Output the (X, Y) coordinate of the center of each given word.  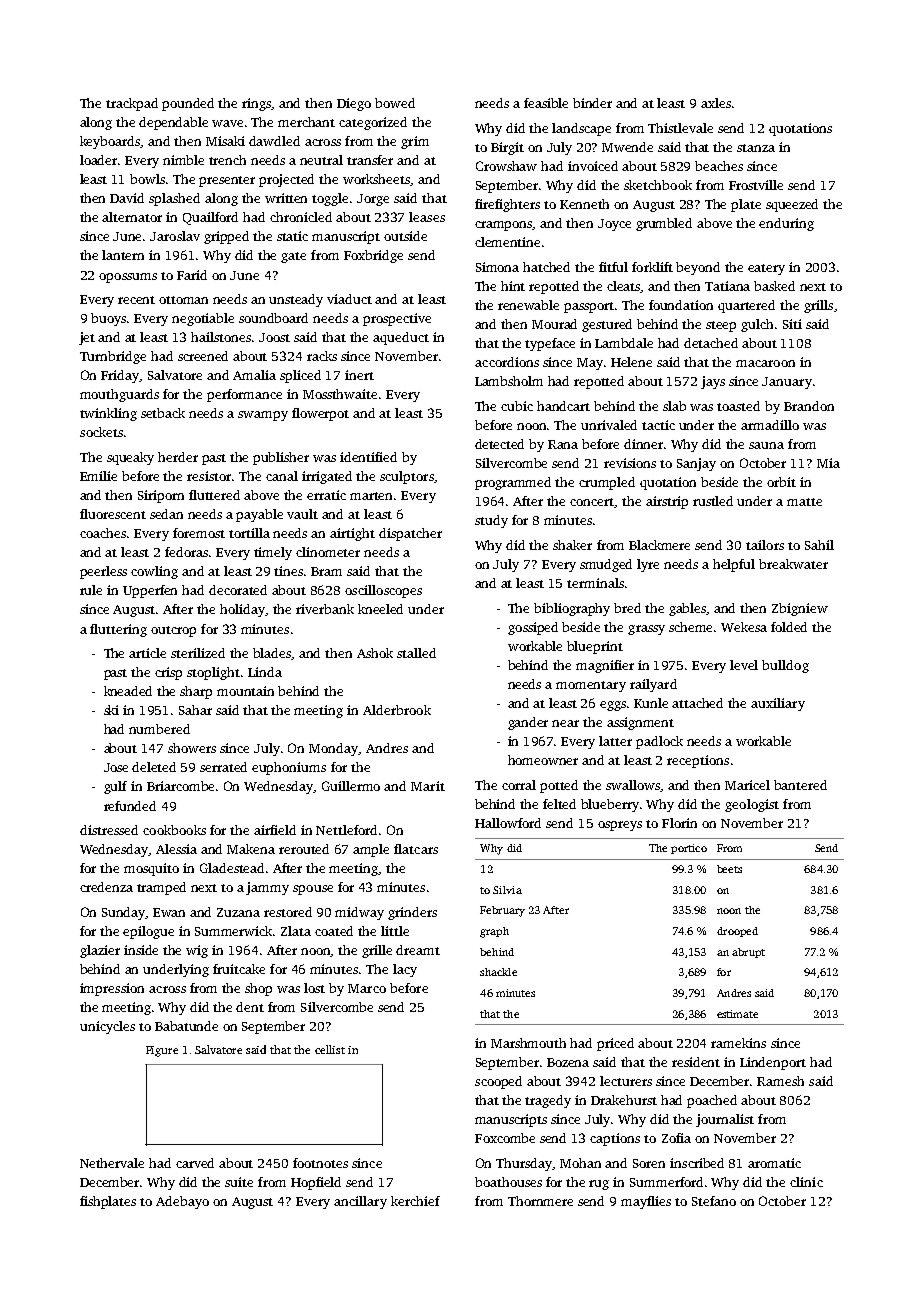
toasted (738, 406)
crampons (504, 226)
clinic (806, 1182)
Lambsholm (509, 381)
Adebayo (182, 1202)
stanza (756, 148)
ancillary (360, 1202)
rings (257, 104)
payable (259, 515)
